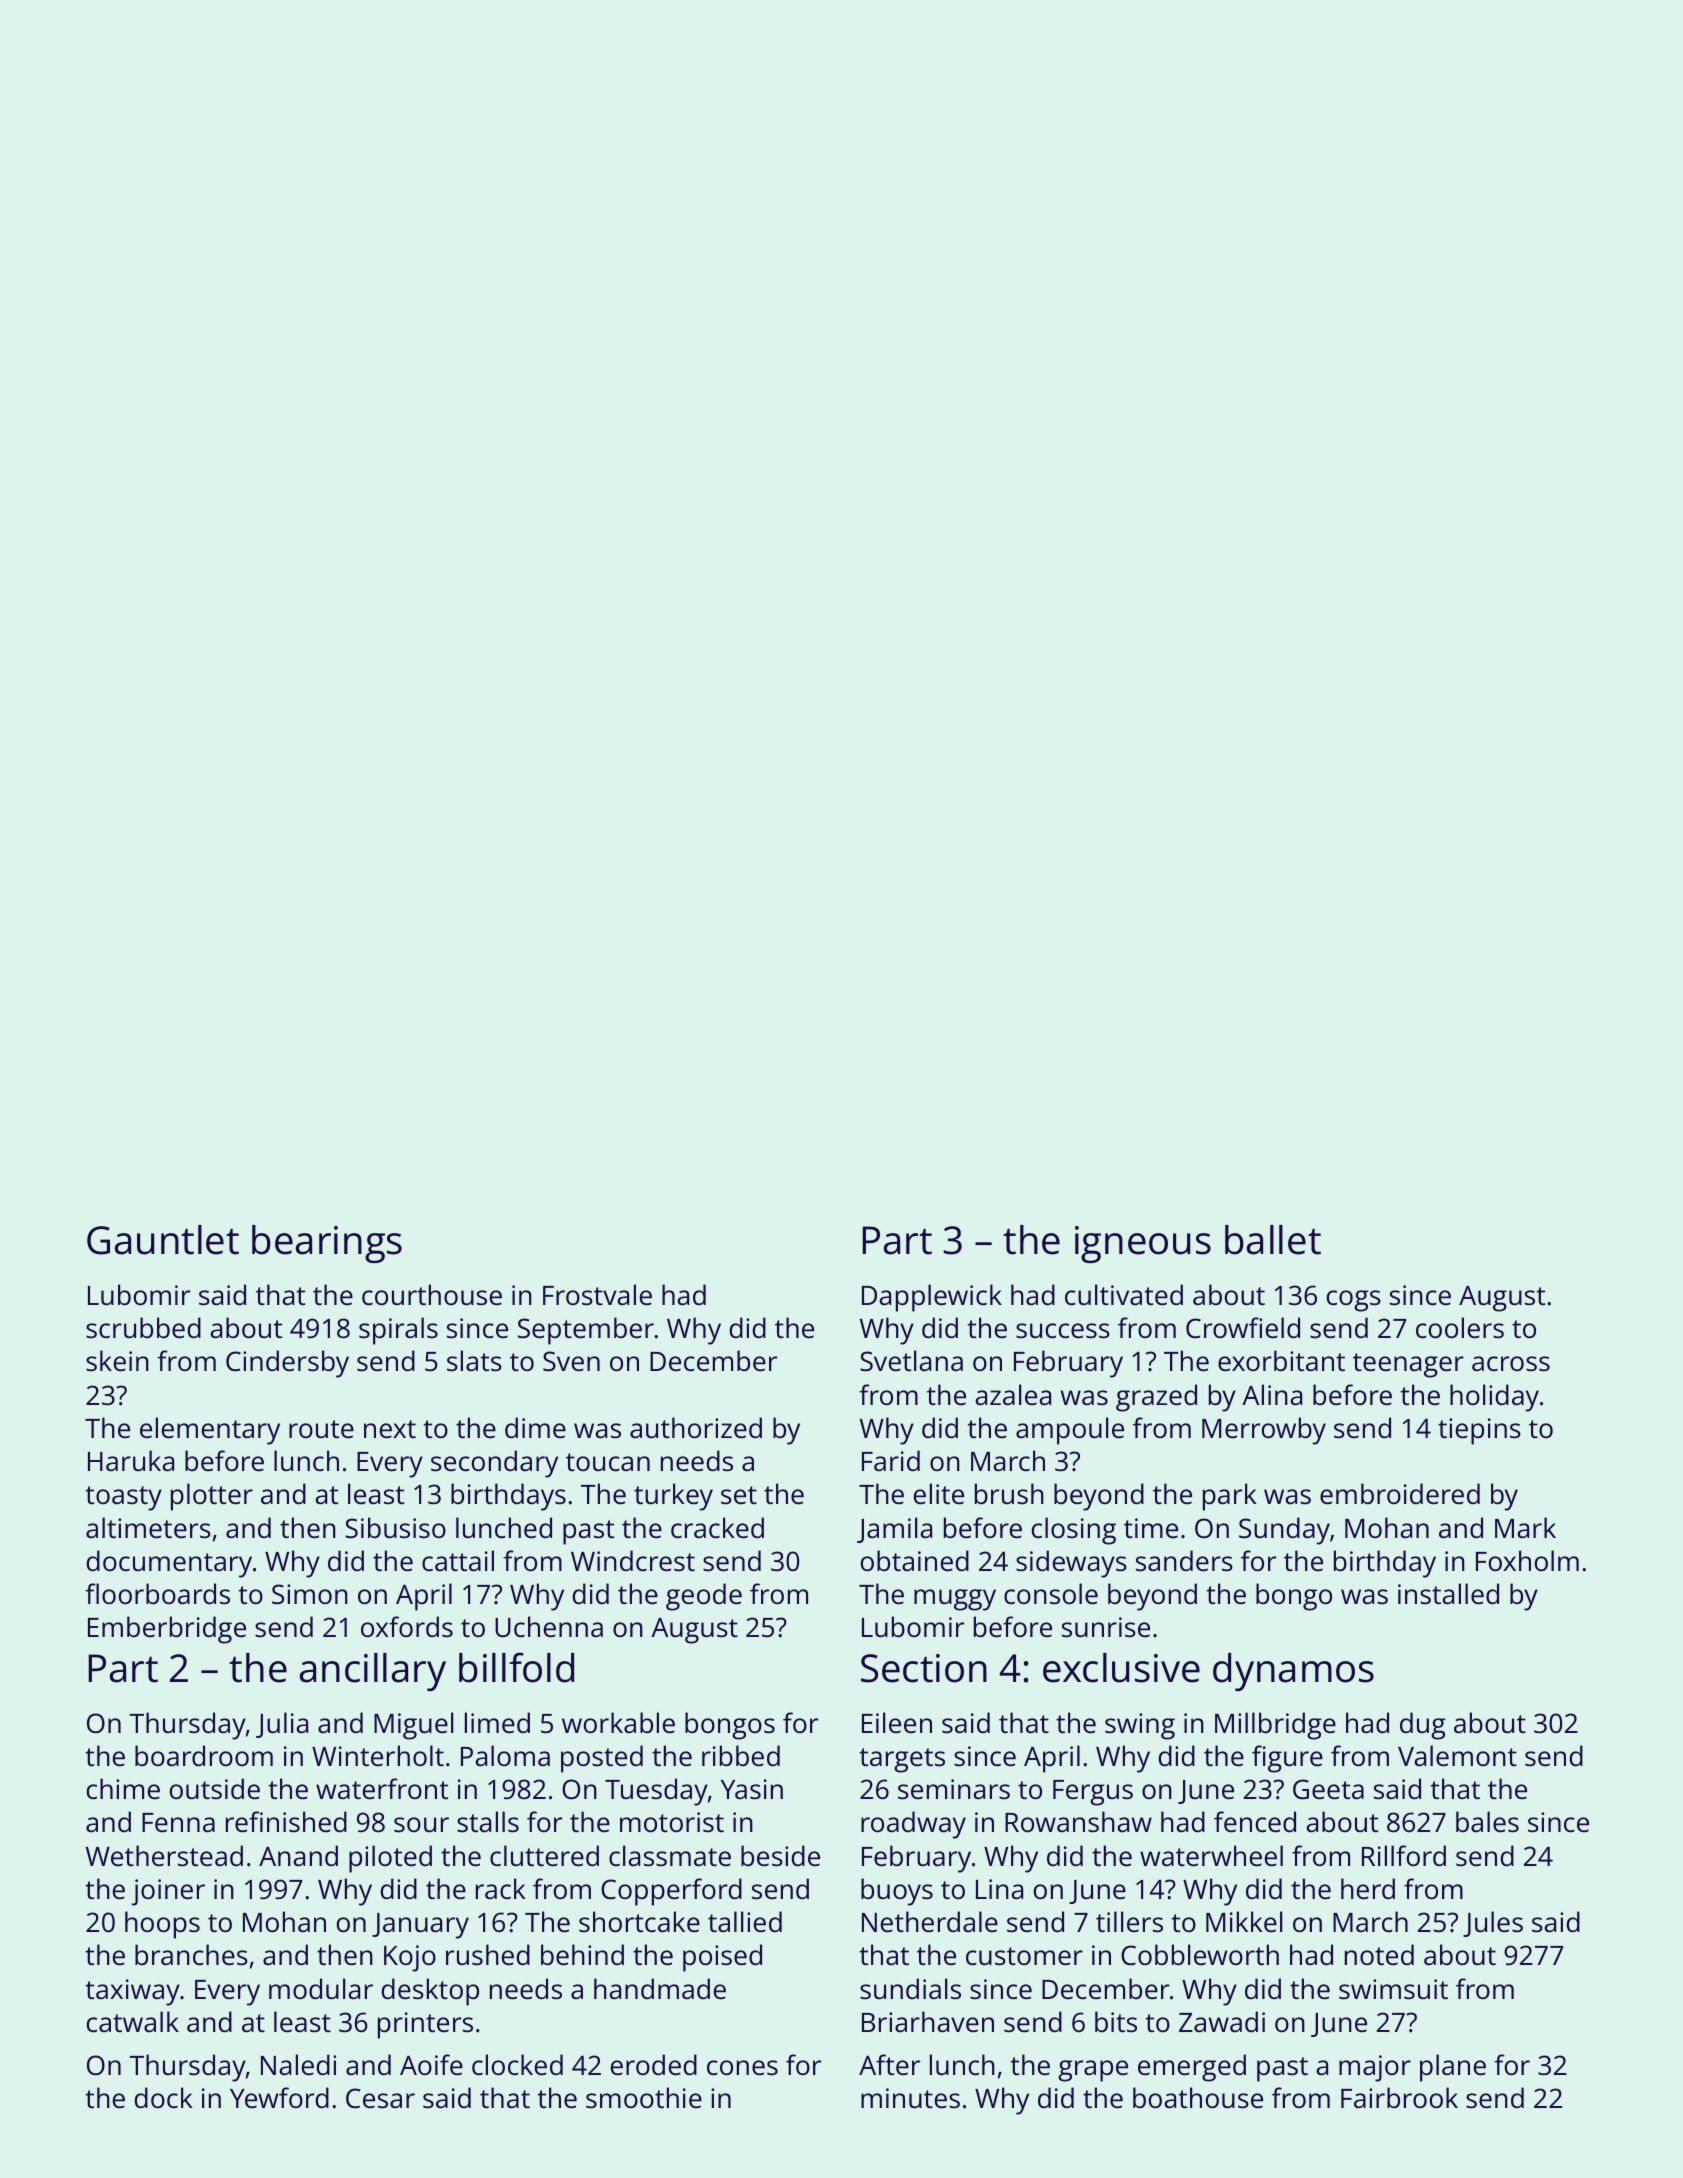 The height and width of the page is (2178, 1683). I want to click on bearings, so click(327, 1244).
